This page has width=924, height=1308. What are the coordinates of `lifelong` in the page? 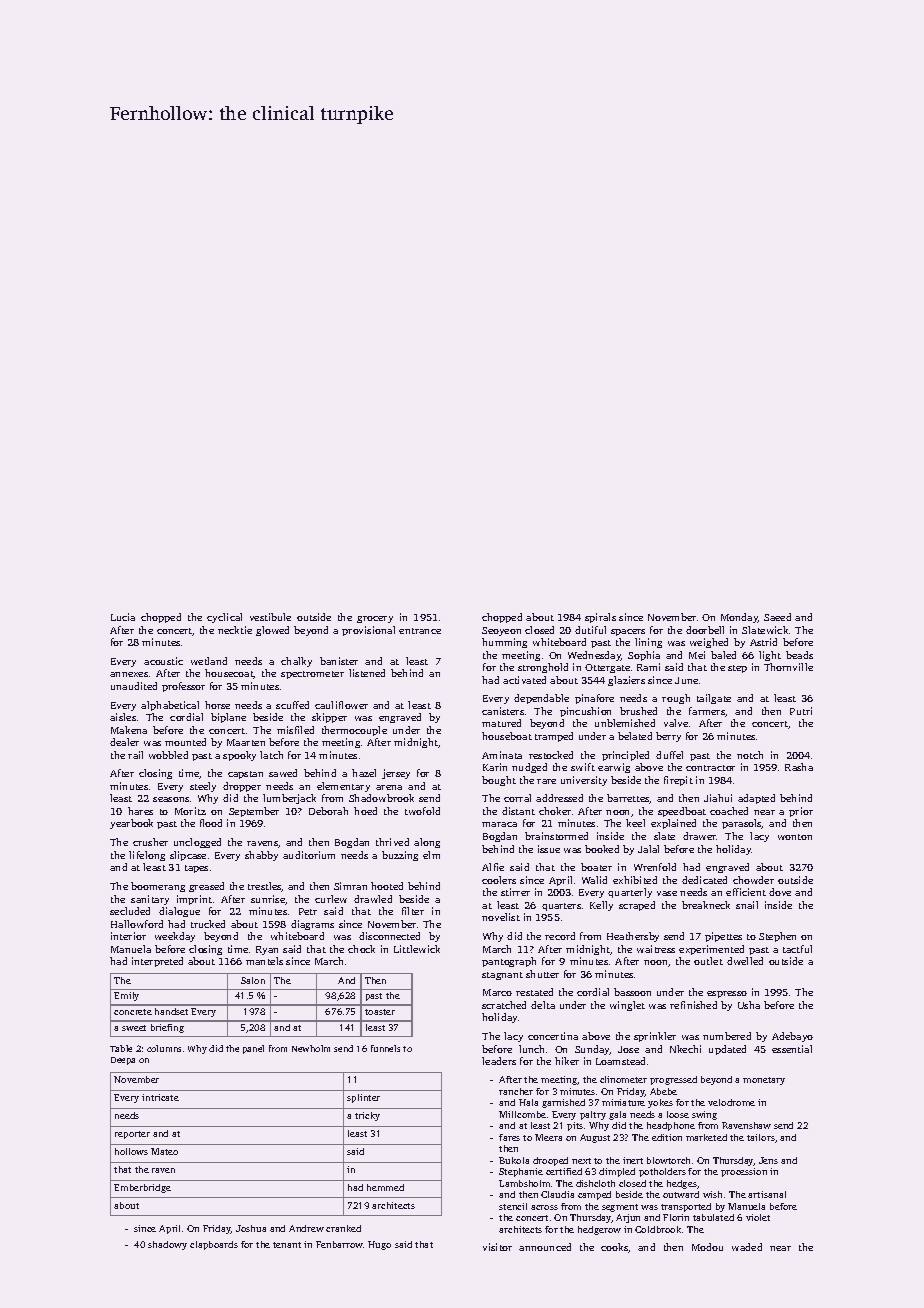 It's located at (147, 856).
